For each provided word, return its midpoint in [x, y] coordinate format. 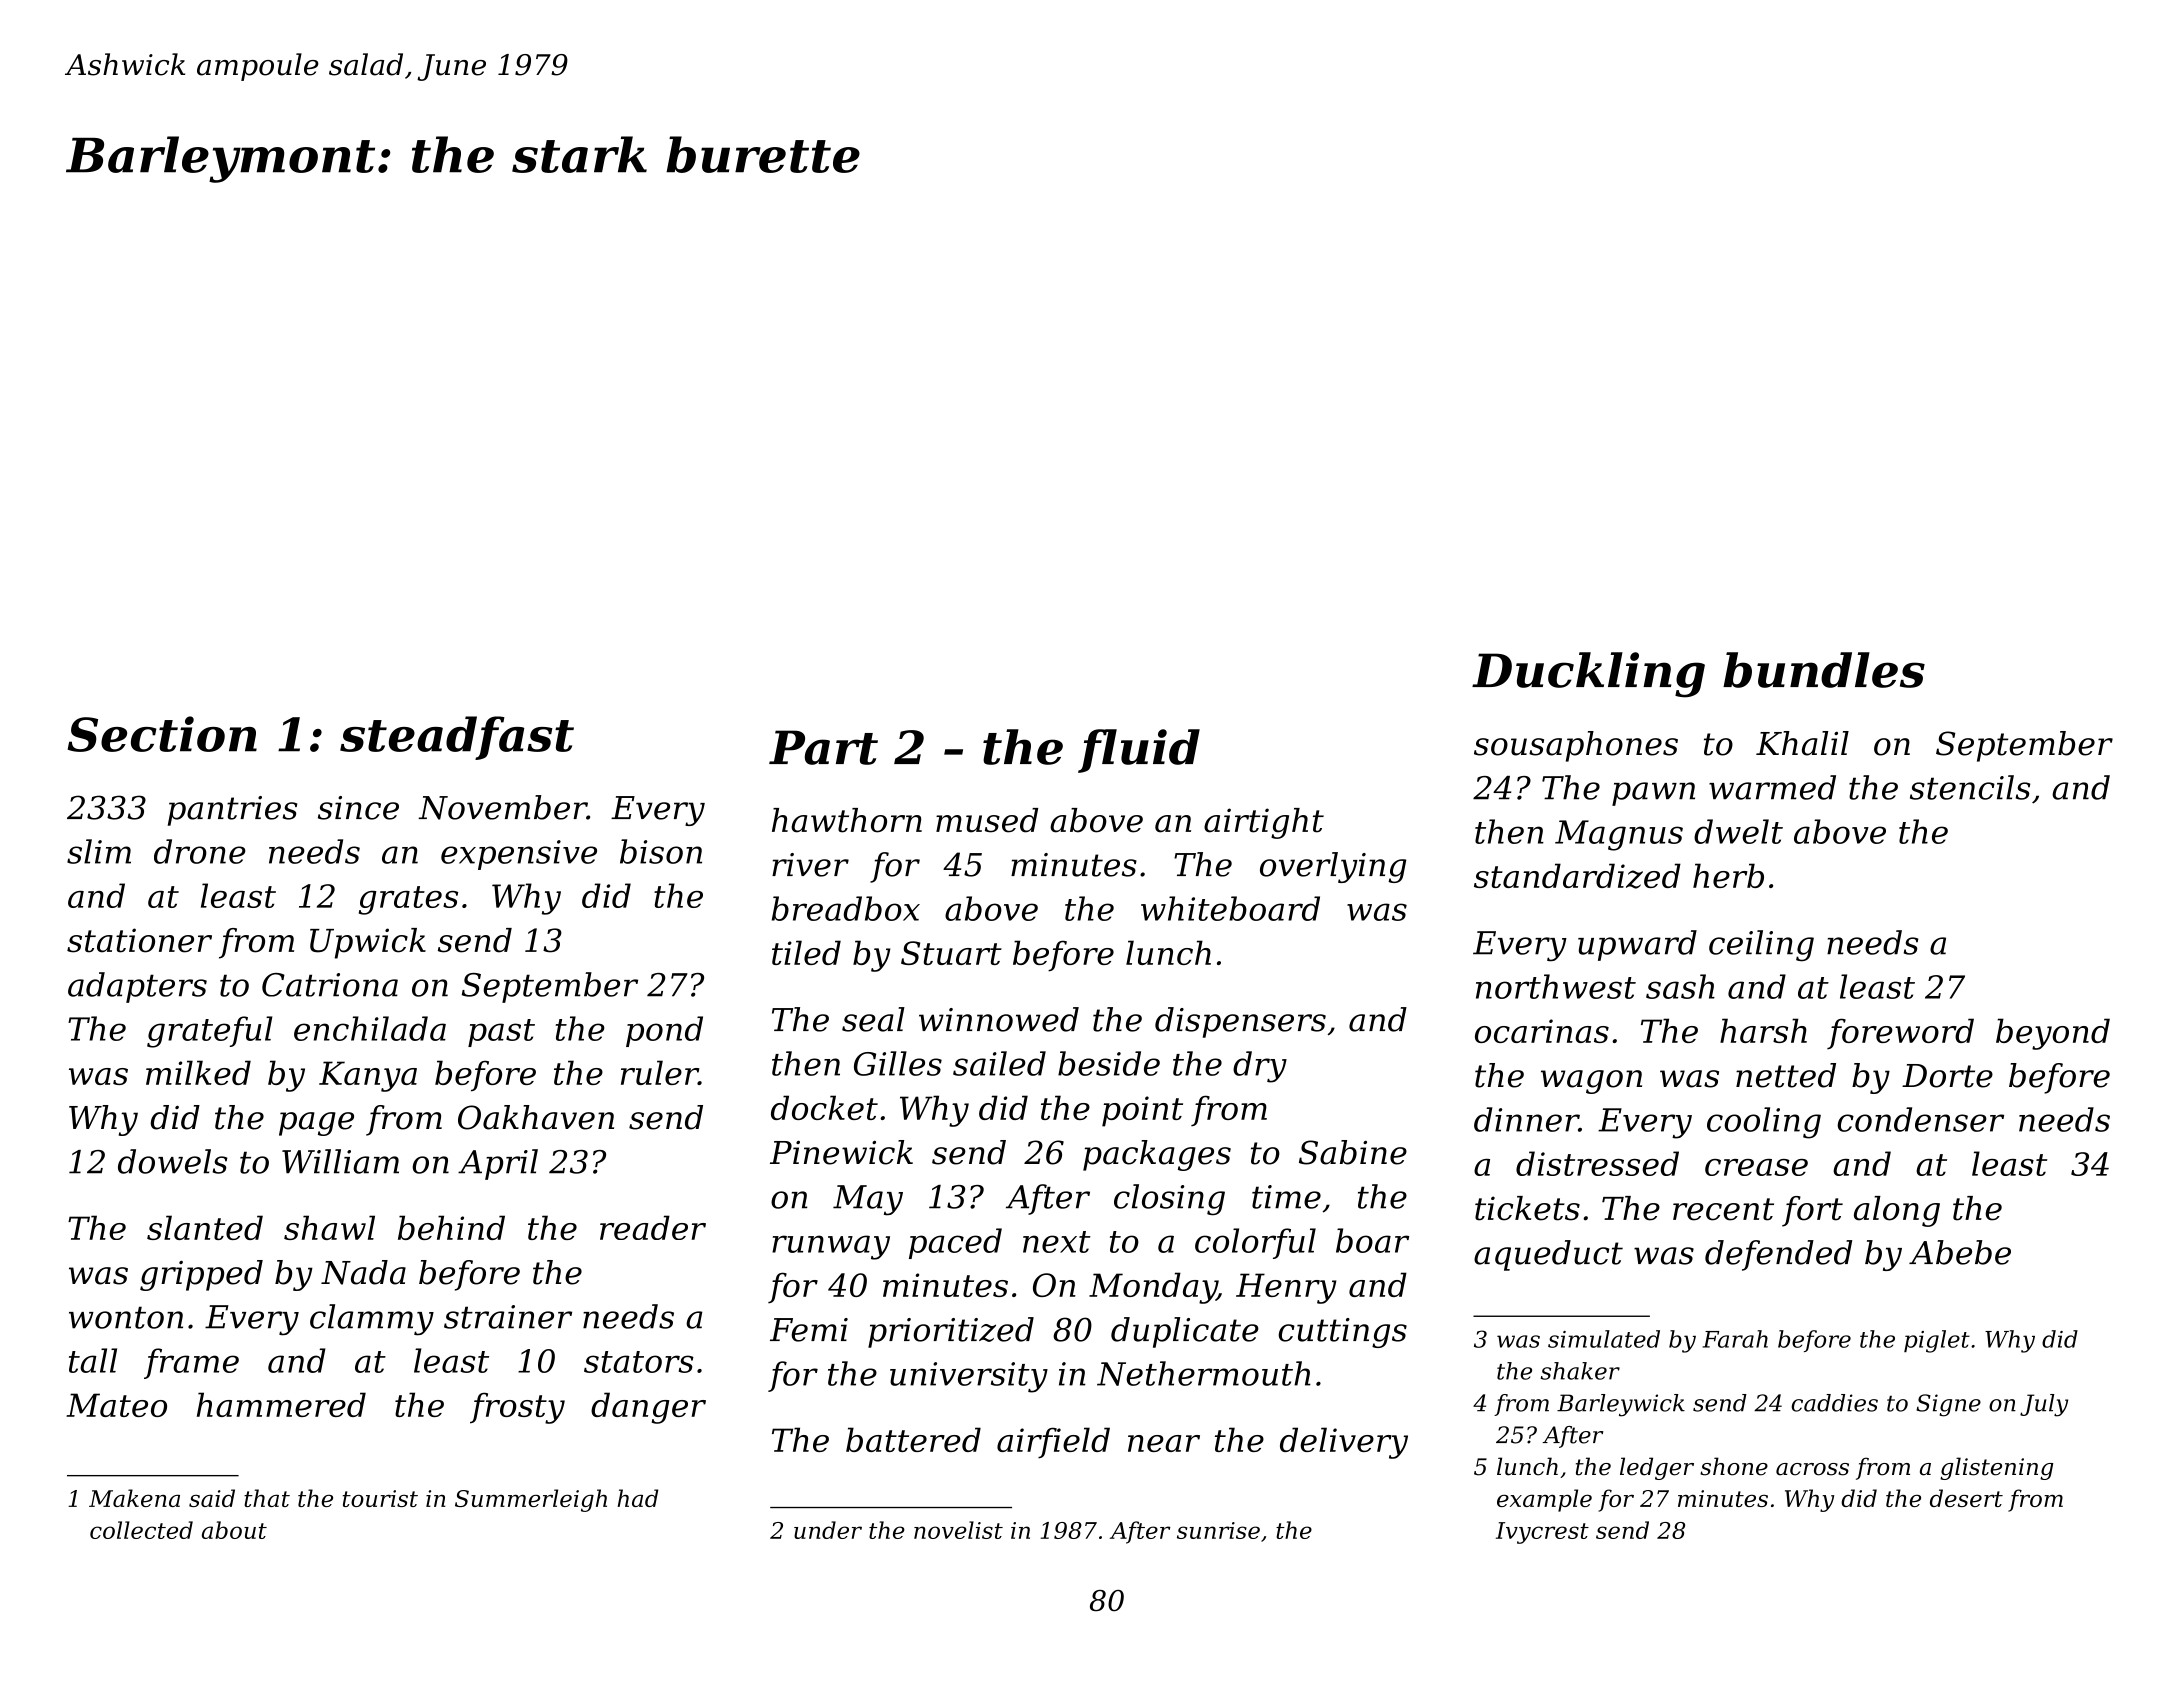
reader [653, 1227]
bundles [1824, 670]
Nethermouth [1204, 1373]
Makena [134, 1498]
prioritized [951, 1332]
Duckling [1588, 675]
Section [162, 734]
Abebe [1960, 1252]
